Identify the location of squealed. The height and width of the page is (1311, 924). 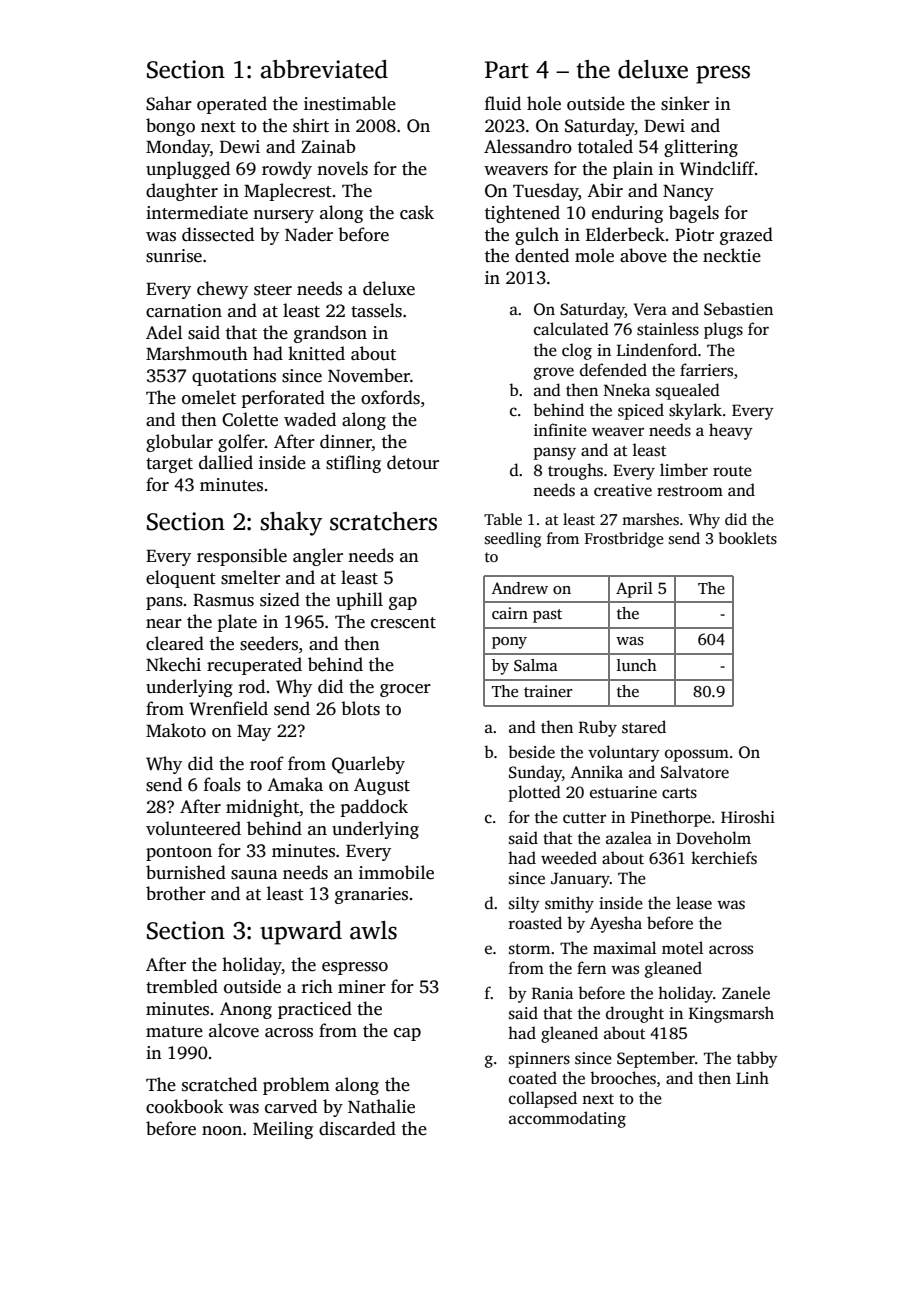
(688, 391).
